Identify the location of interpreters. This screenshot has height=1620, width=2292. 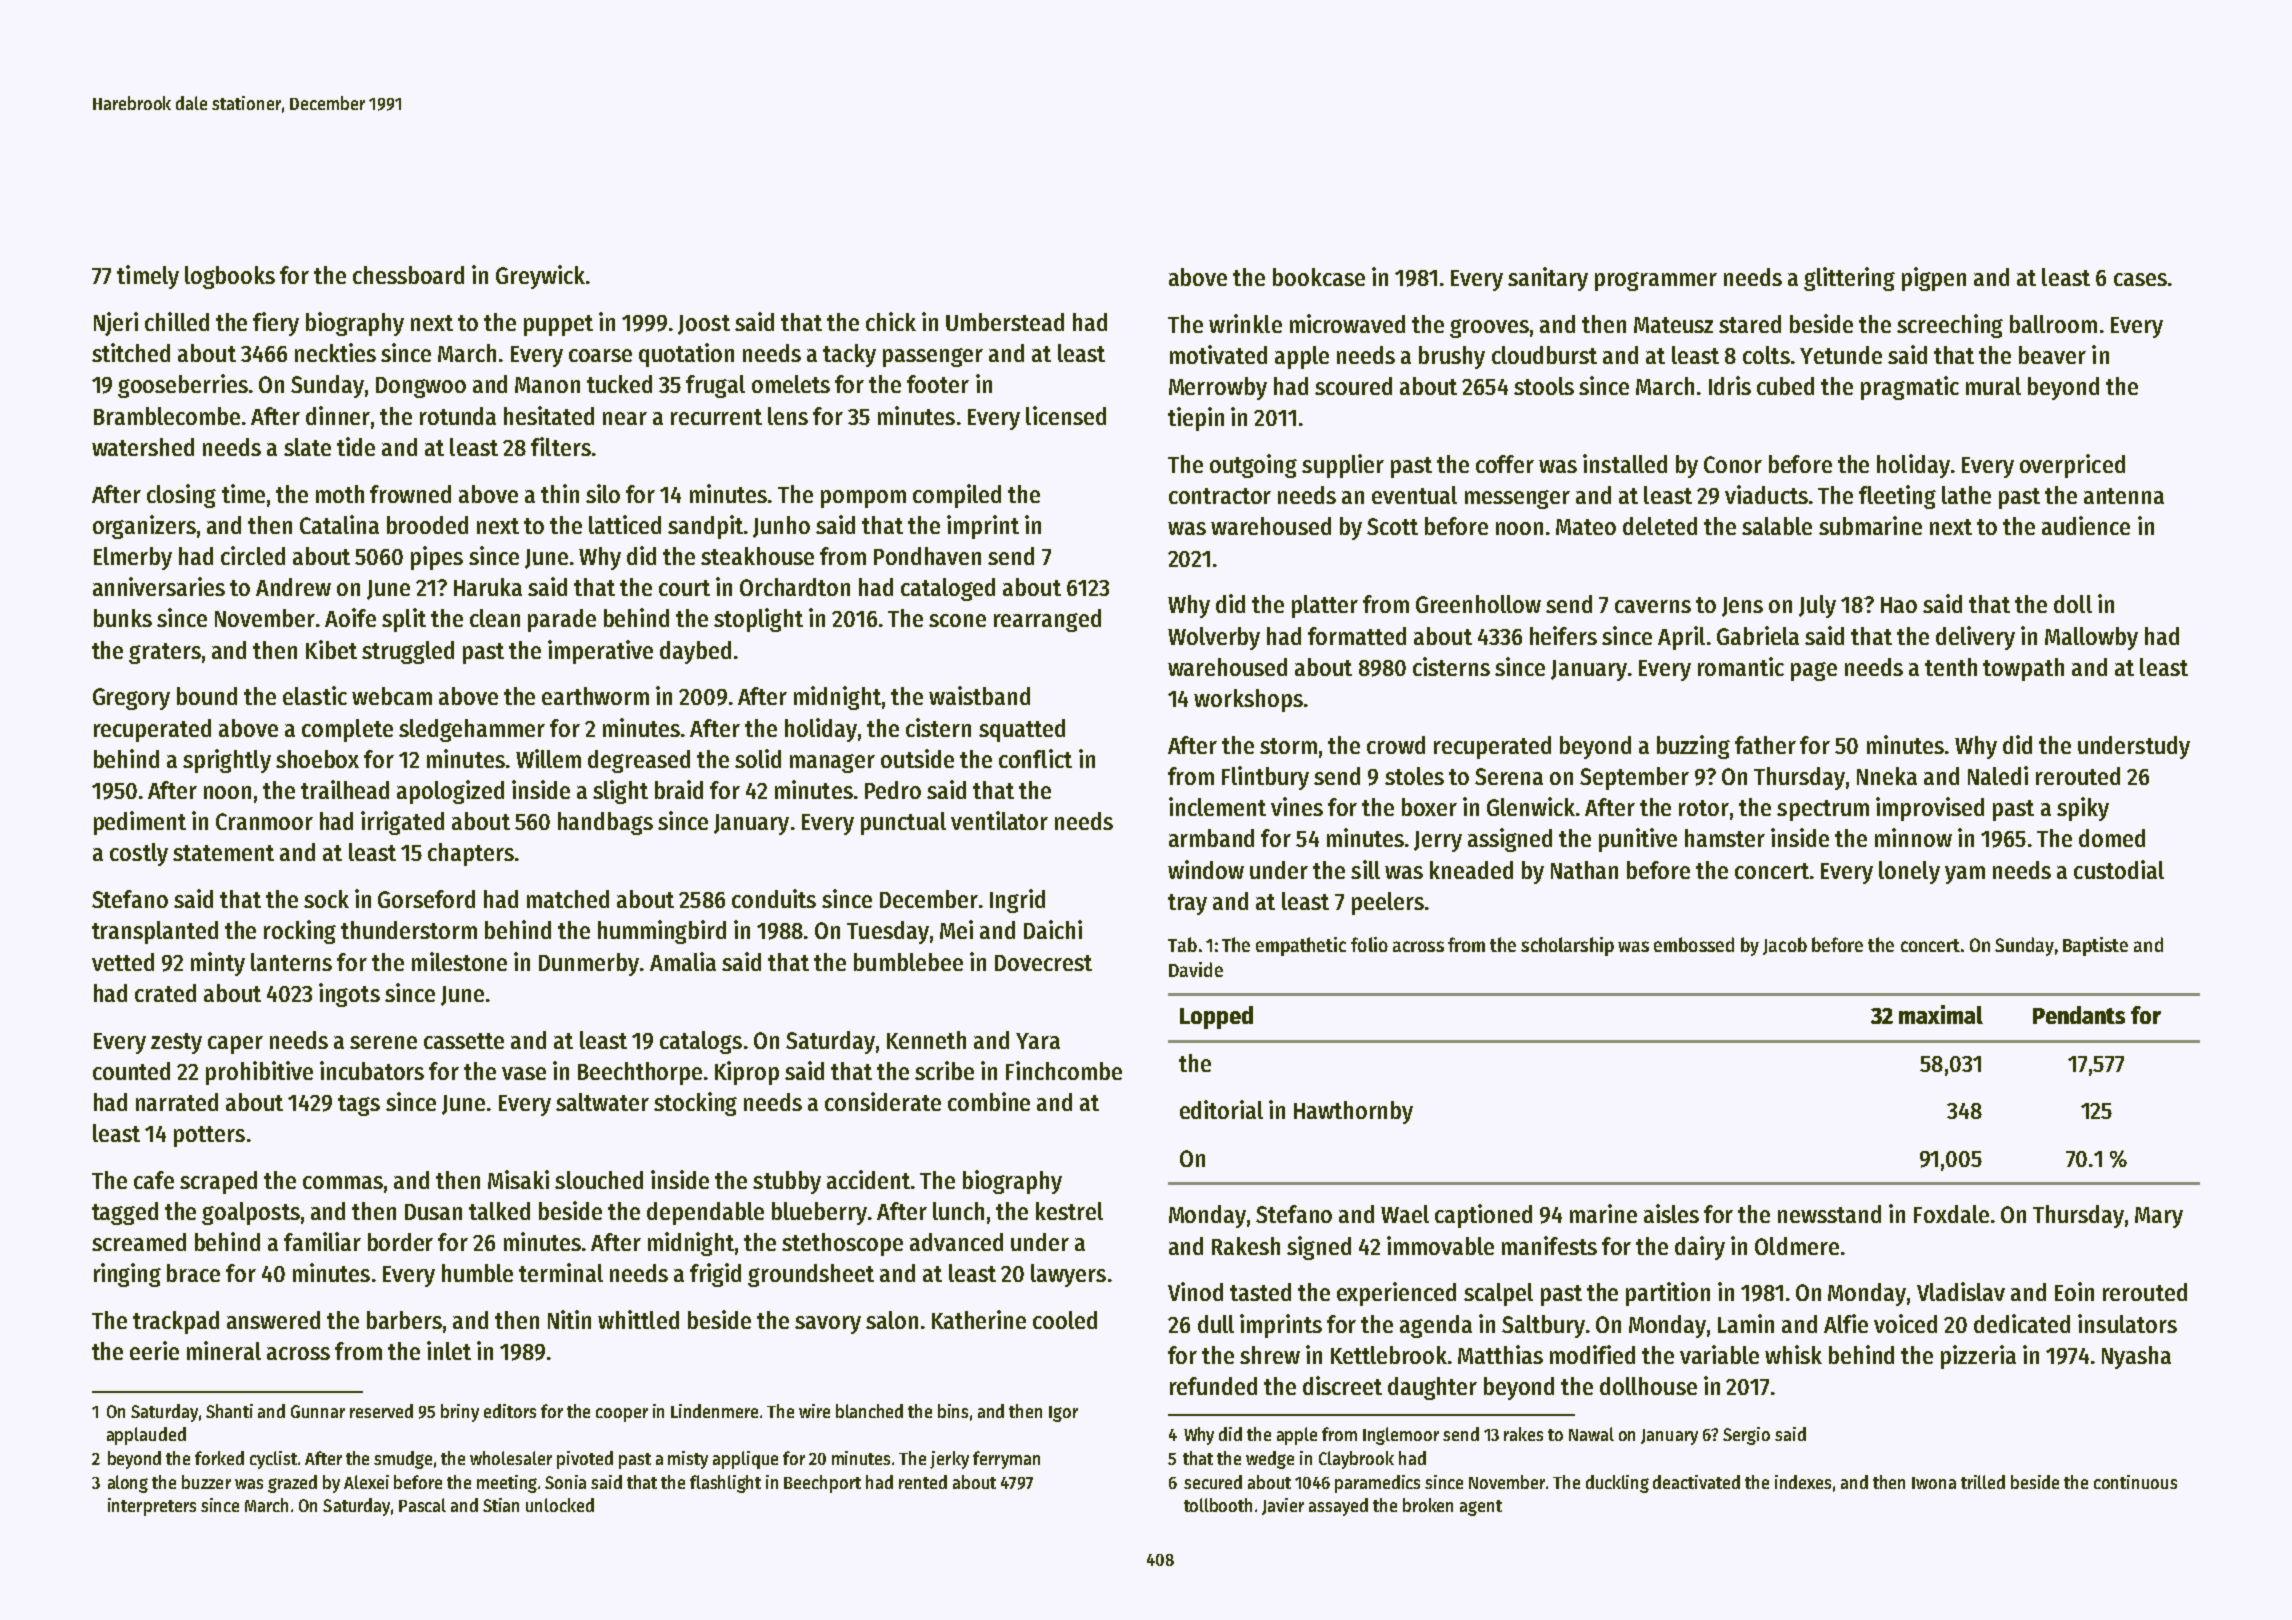
(152, 1507).
